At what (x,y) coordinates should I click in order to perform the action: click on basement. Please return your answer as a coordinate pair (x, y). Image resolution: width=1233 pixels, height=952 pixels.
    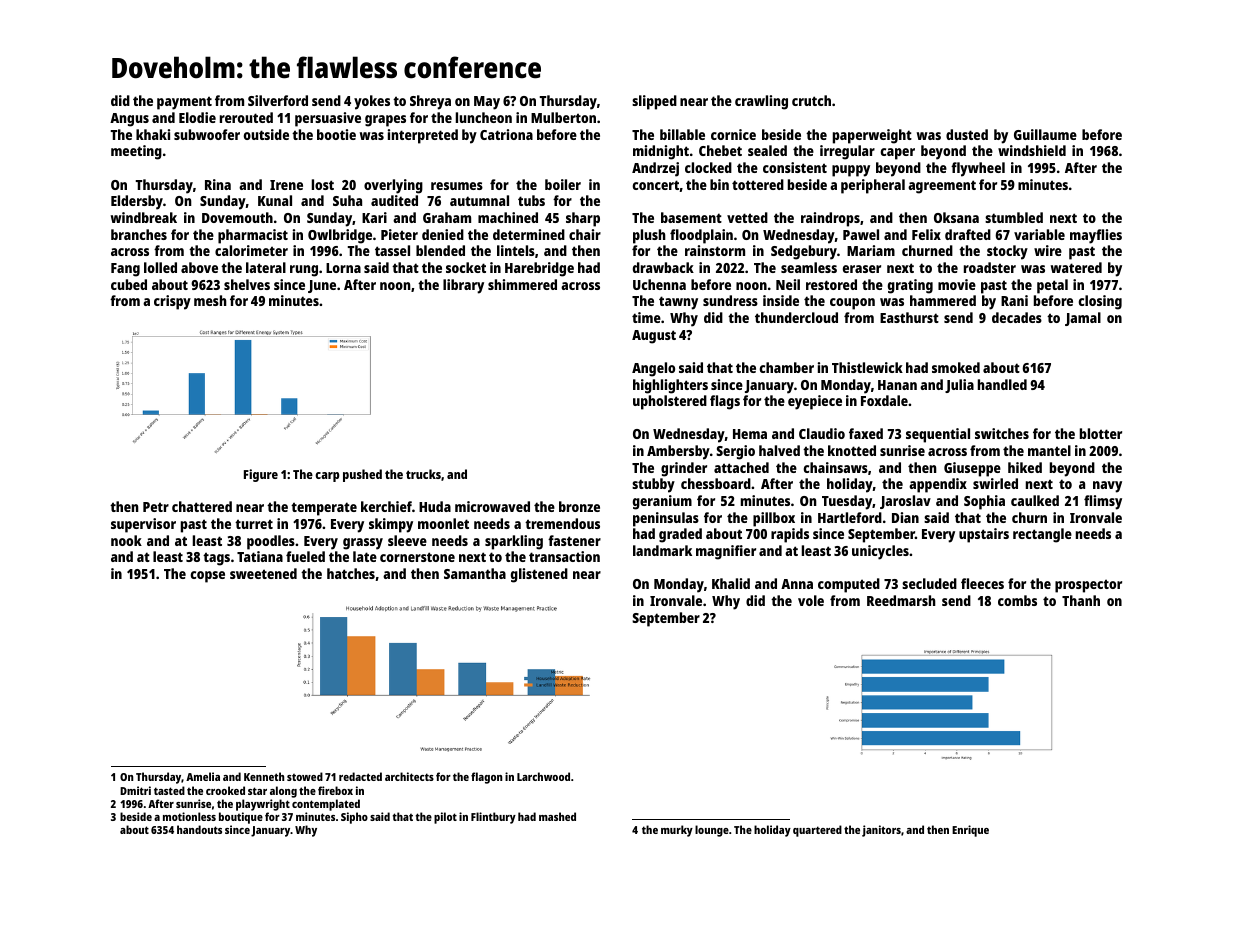
    Looking at the image, I should click on (691, 217).
